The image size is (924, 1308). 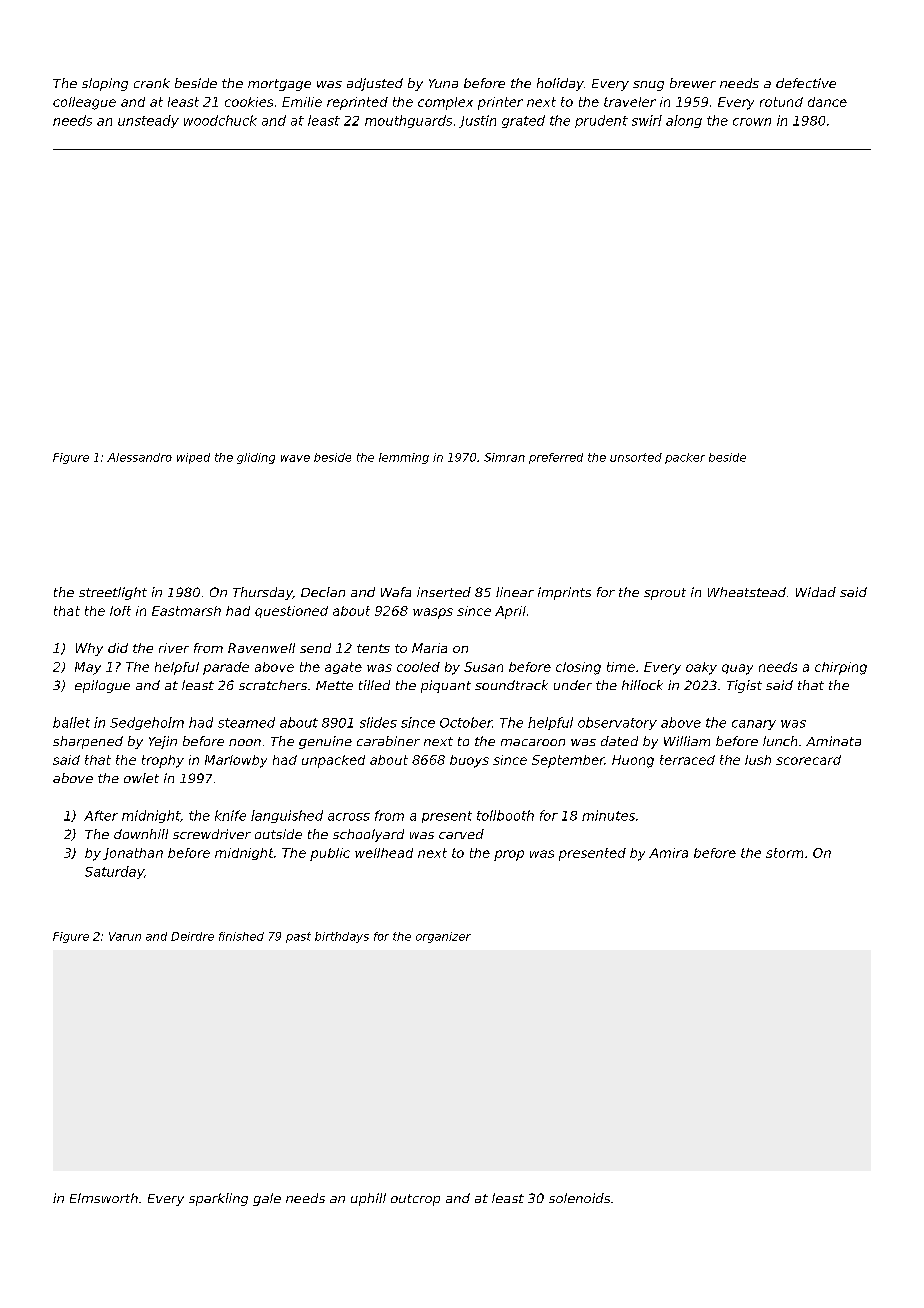 What do you see at coordinates (781, 102) in the page?
I see `rotund` at bounding box center [781, 102].
